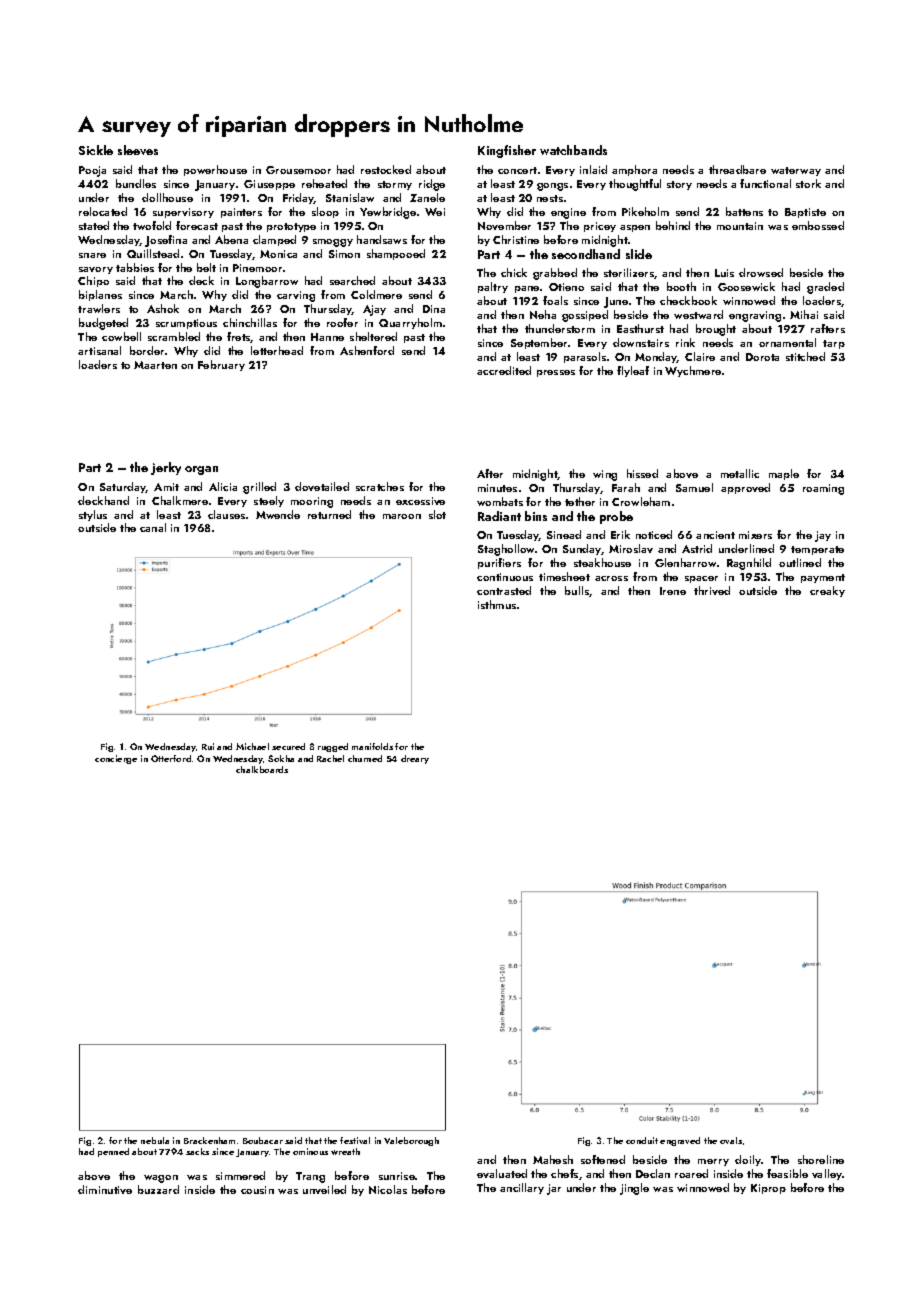  I want to click on isthmus, so click(497, 604).
